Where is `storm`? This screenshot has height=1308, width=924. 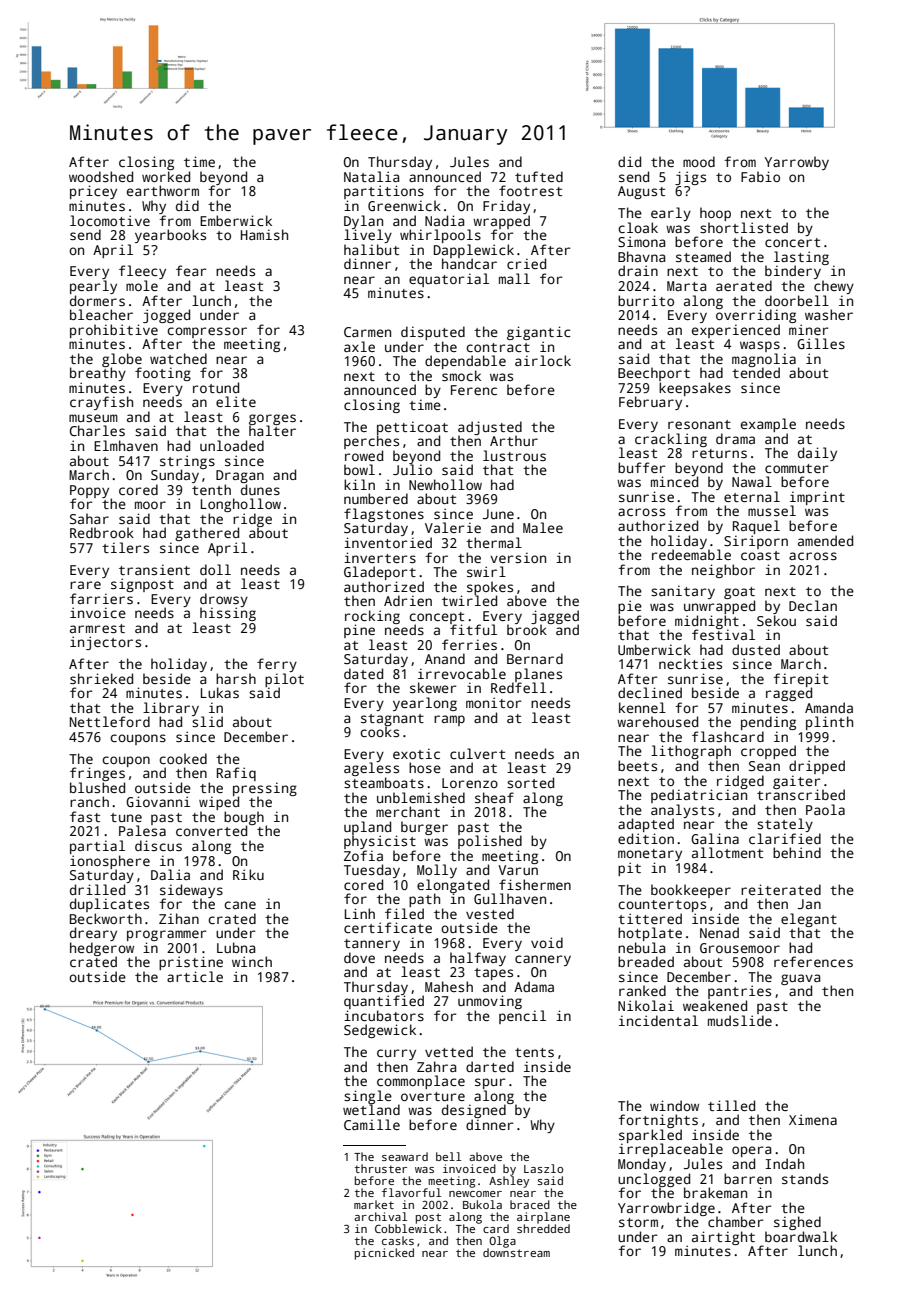 storm is located at coordinates (638, 1222).
